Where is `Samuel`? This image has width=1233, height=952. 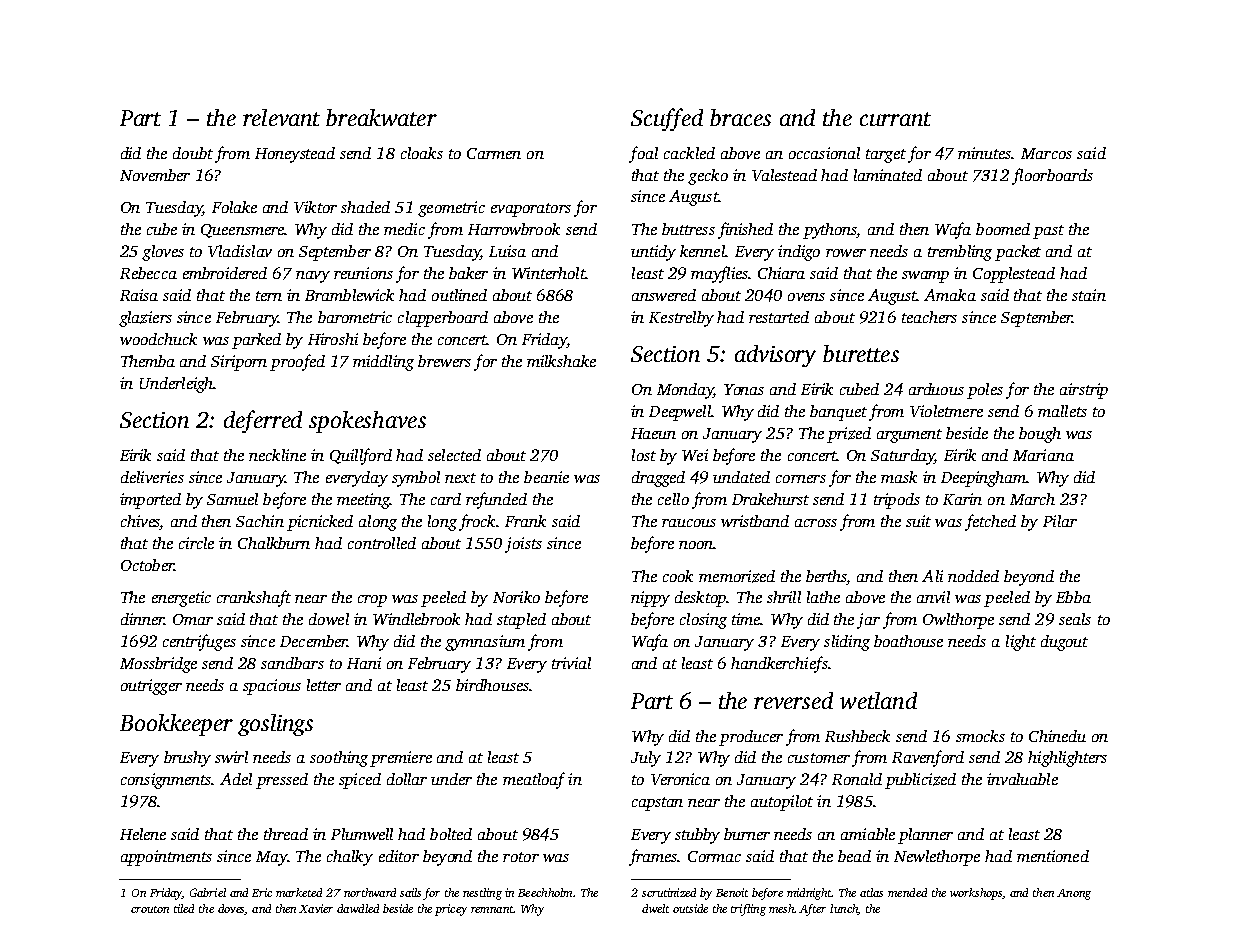 Samuel is located at coordinates (232, 499).
